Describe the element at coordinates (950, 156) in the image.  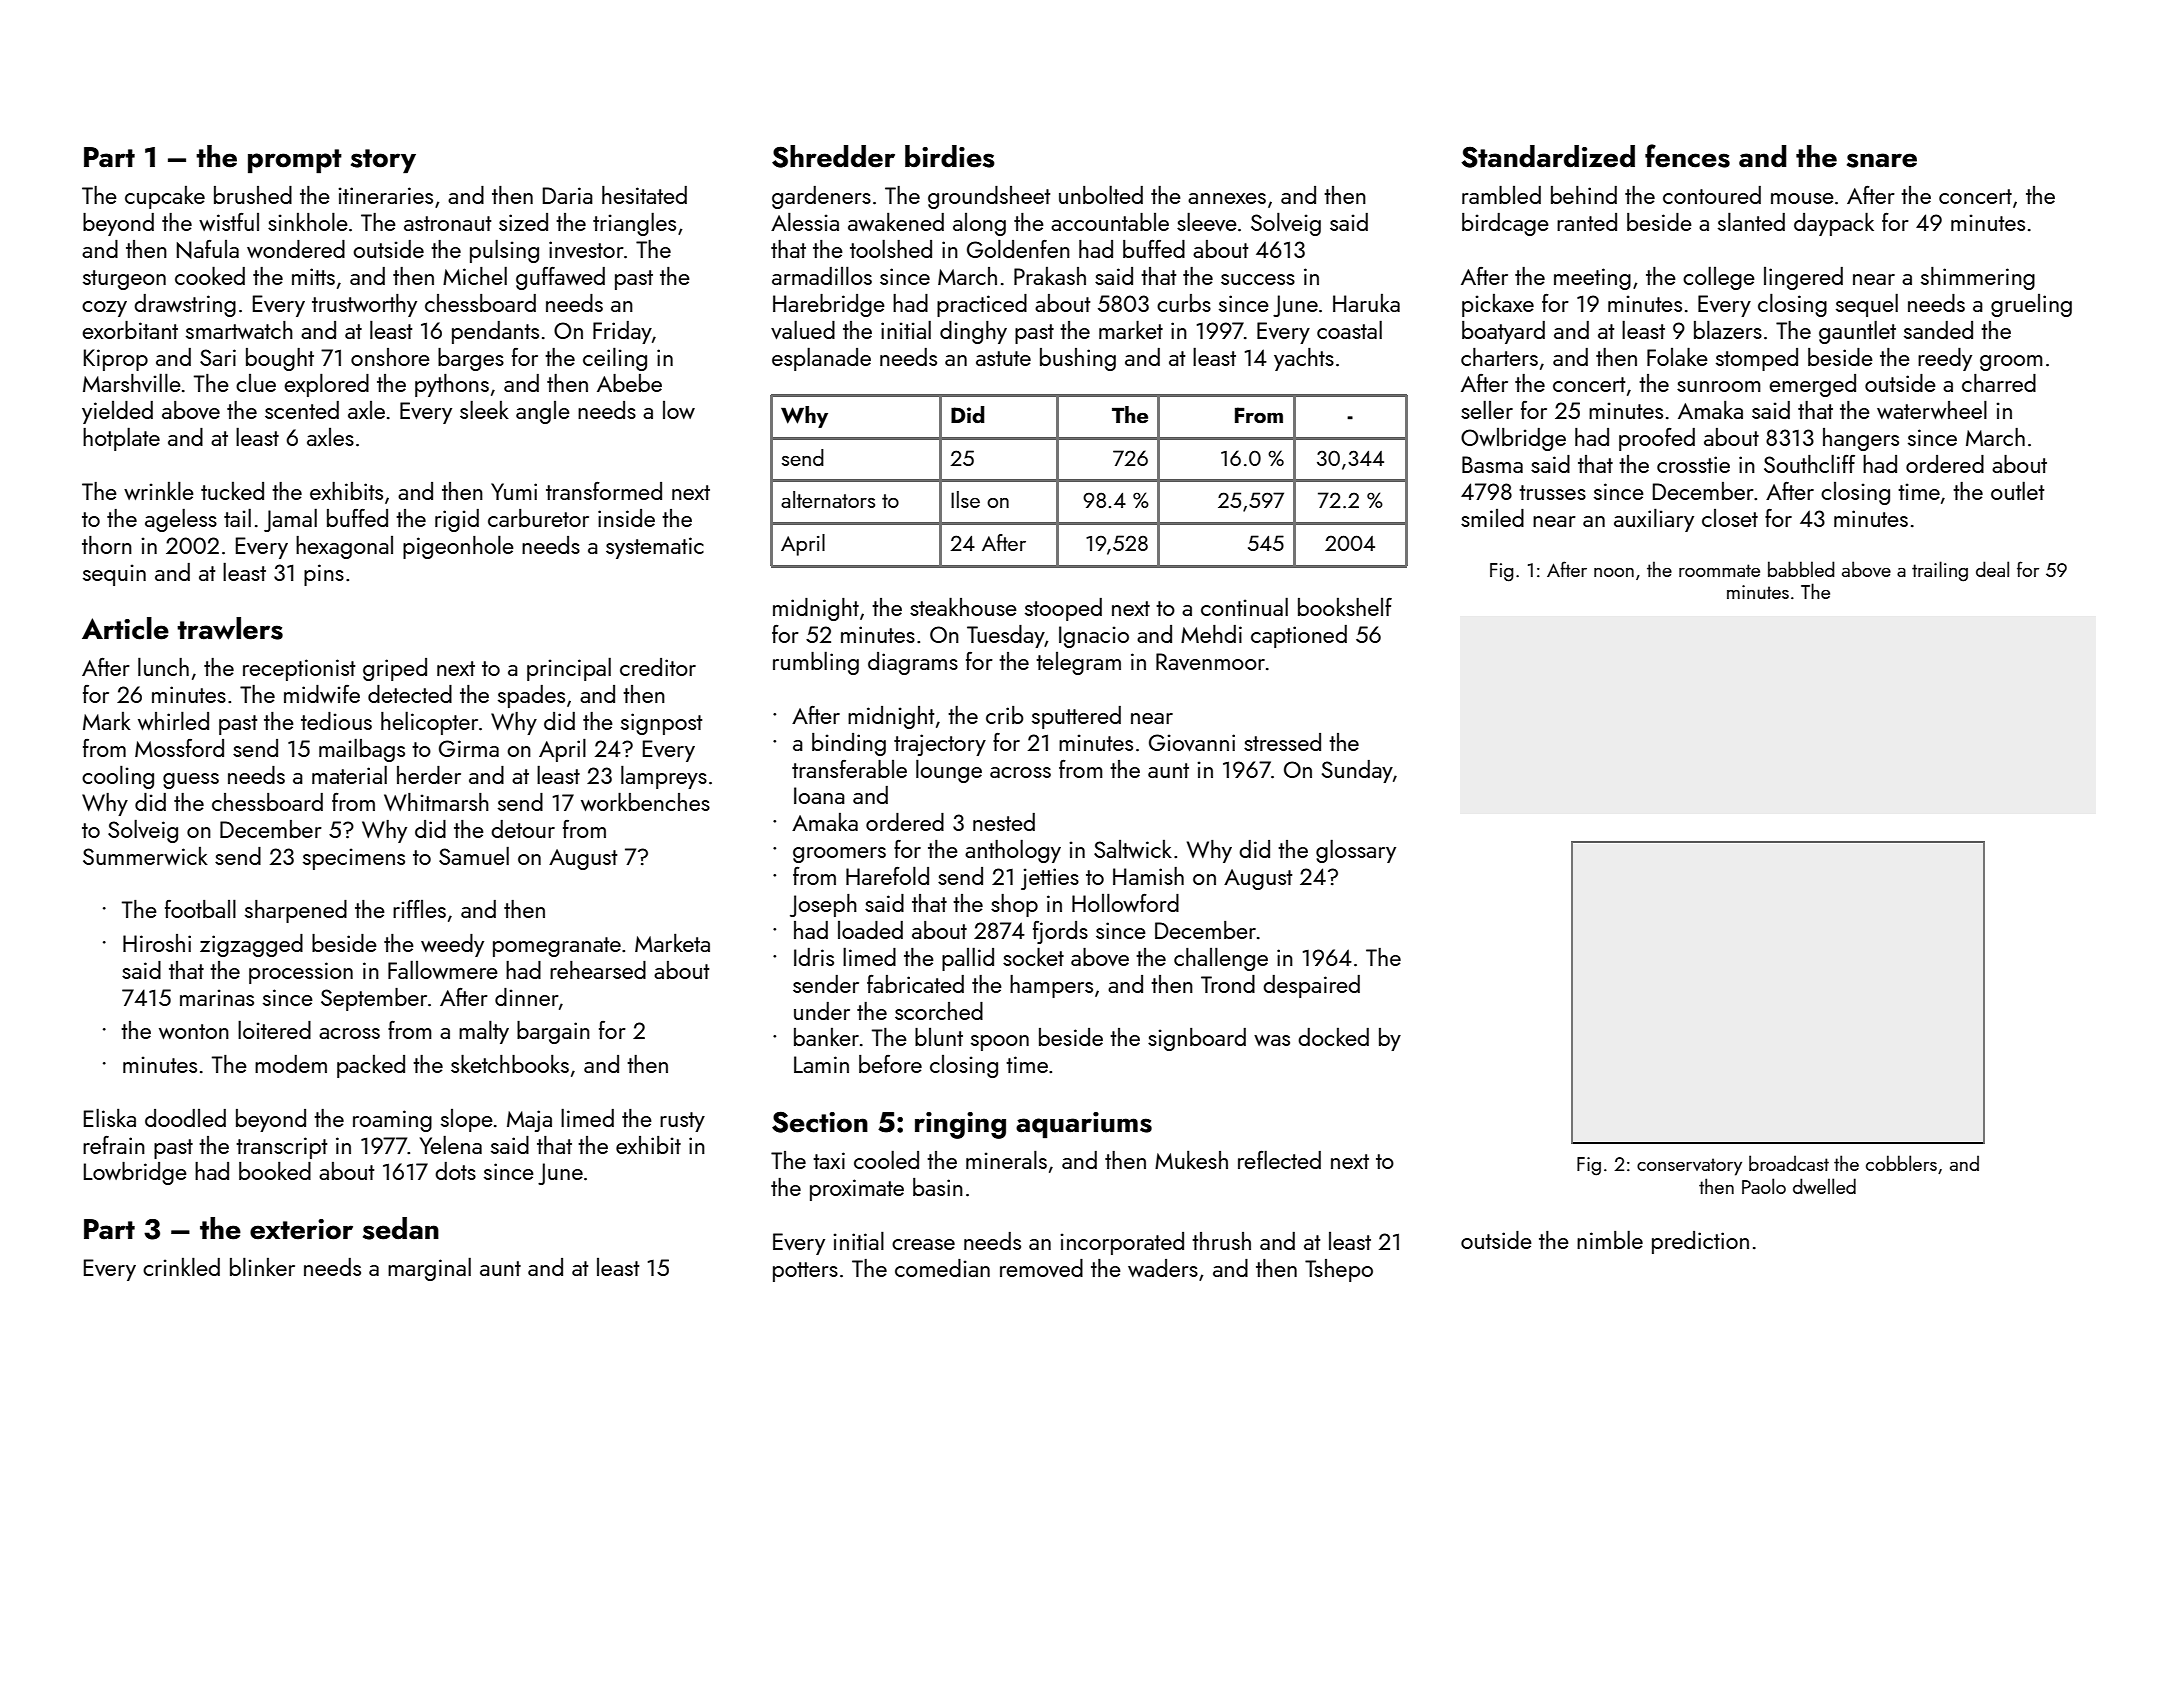
I see `birdies` at that location.
